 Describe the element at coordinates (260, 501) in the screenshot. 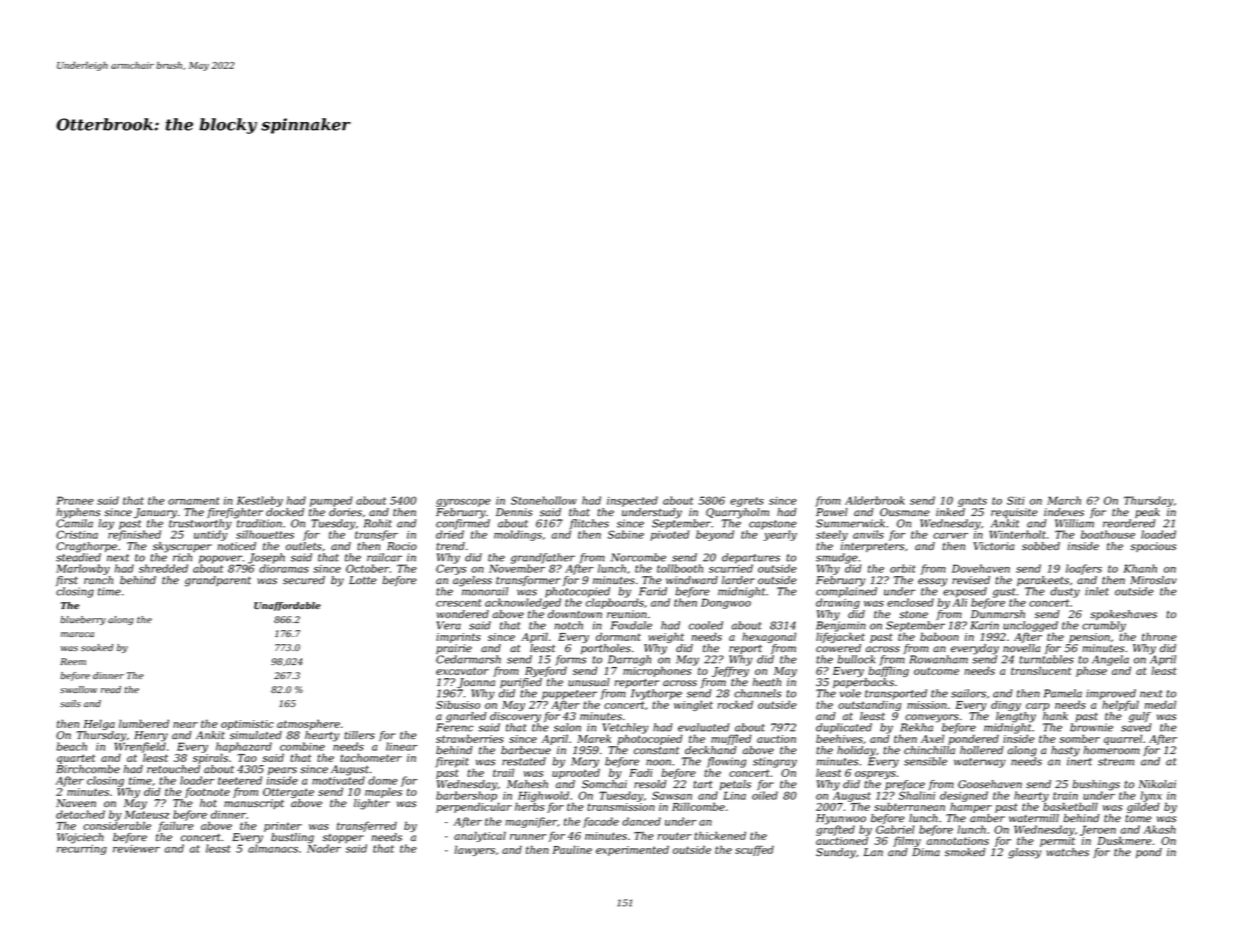

I see `Kestleby` at that location.
